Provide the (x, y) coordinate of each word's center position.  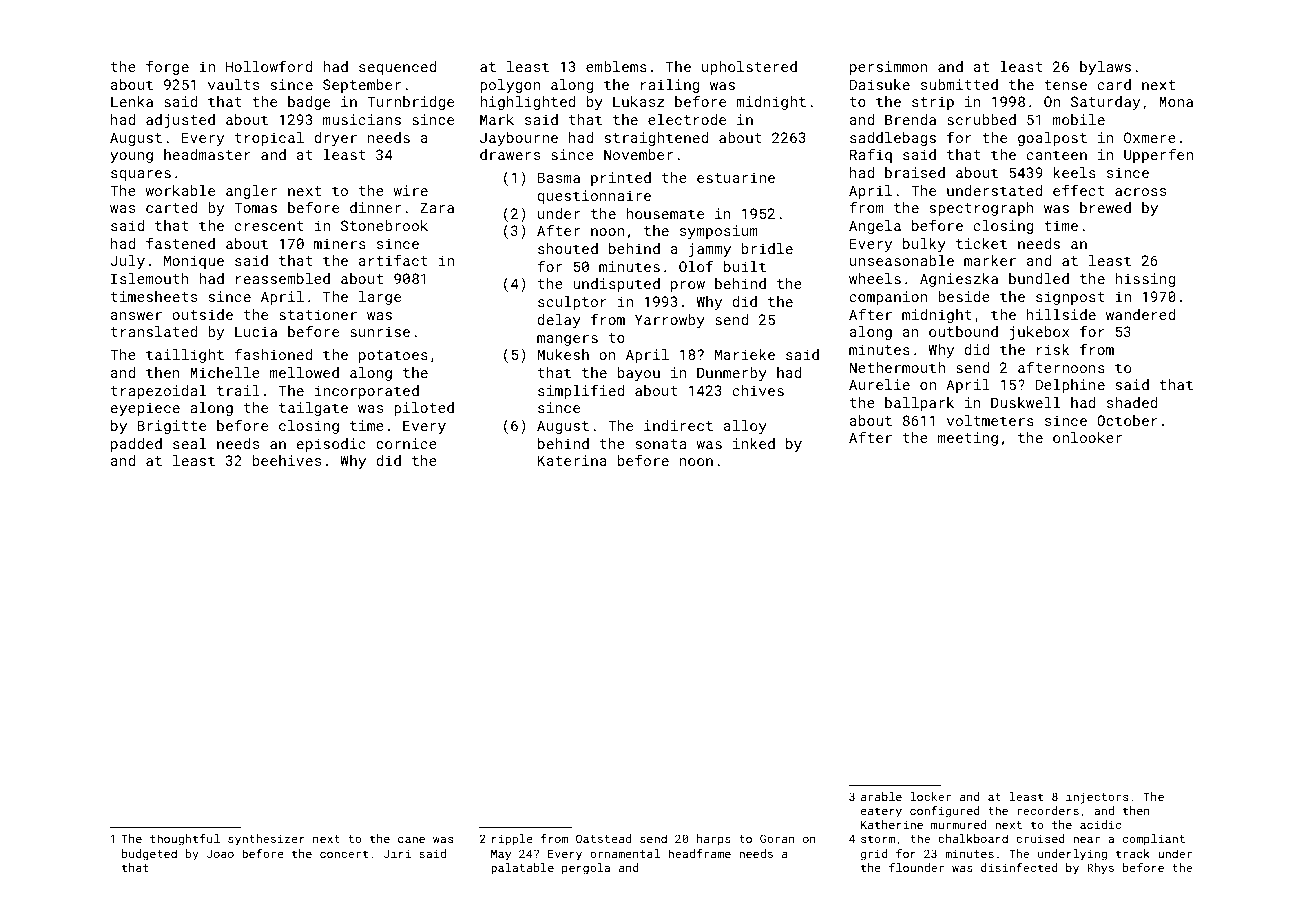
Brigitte (172, 427)
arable (881, 796)
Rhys (1100, 869)
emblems (616, 66)
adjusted (180, 121)
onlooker (1087, 437)
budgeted (149, 855)
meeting (968, 439)
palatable (522, 868)
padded (136, 445)
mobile (1079, 119)
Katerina (572, 460)
